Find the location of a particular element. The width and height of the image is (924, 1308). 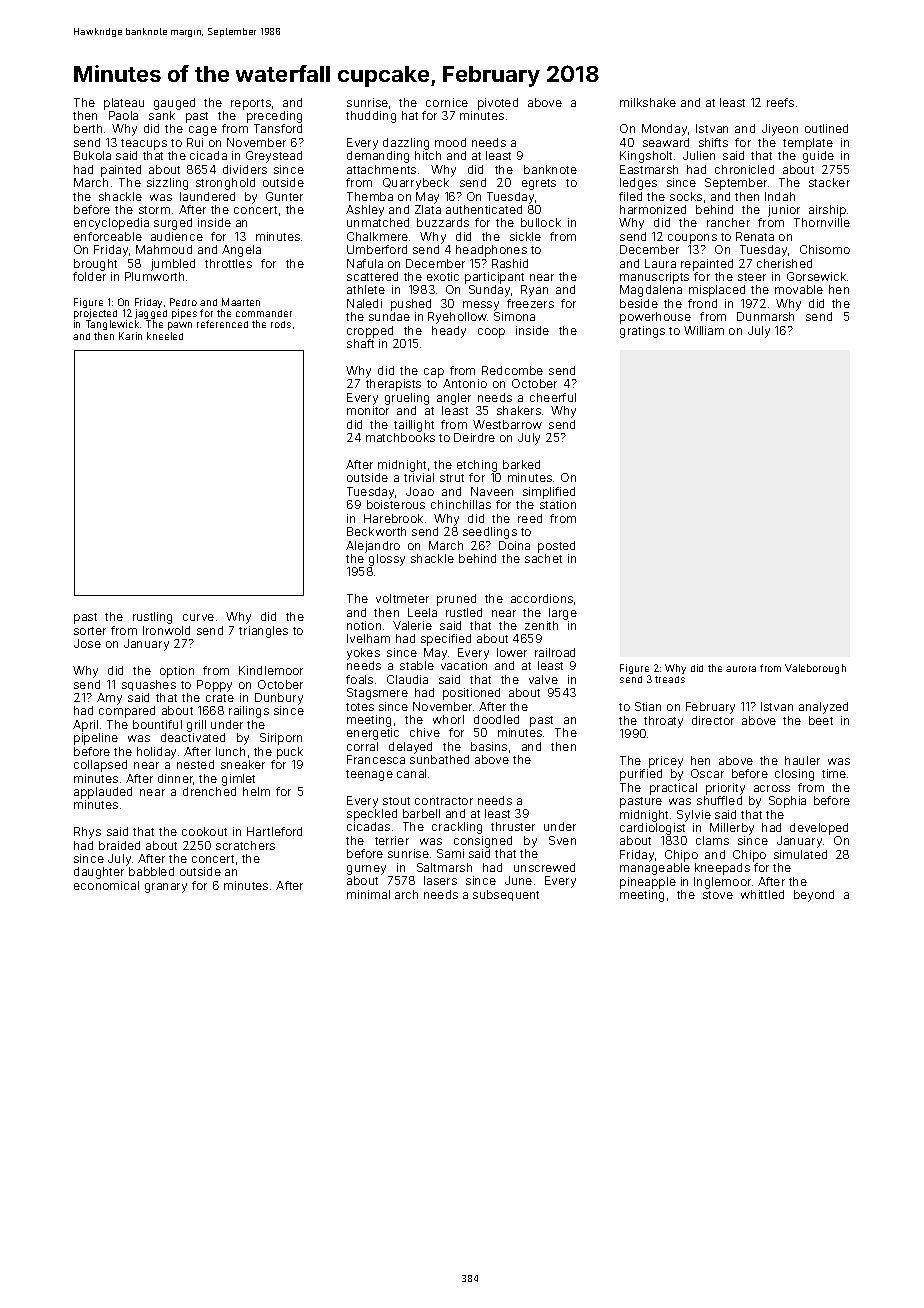

William is located at coordinates (704, 330).
